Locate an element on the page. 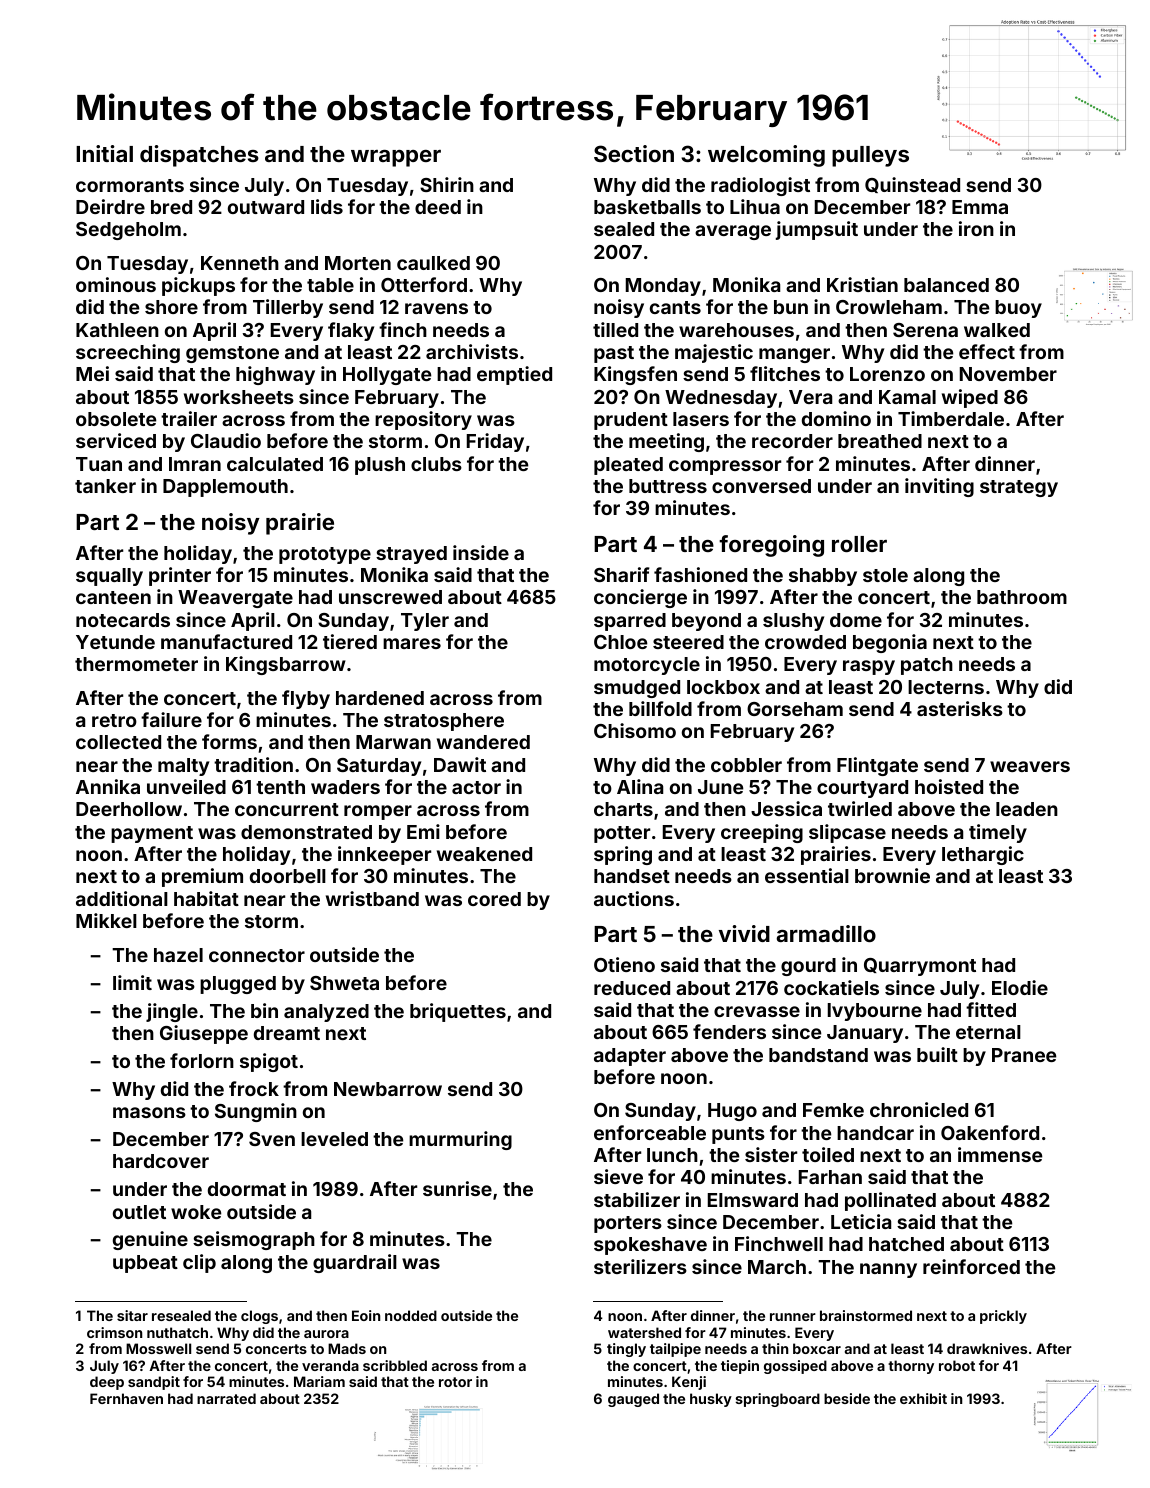 Image resolution: width=1150 pixels, height=1488 pixels. bred is located at coordinates (171, 207).
